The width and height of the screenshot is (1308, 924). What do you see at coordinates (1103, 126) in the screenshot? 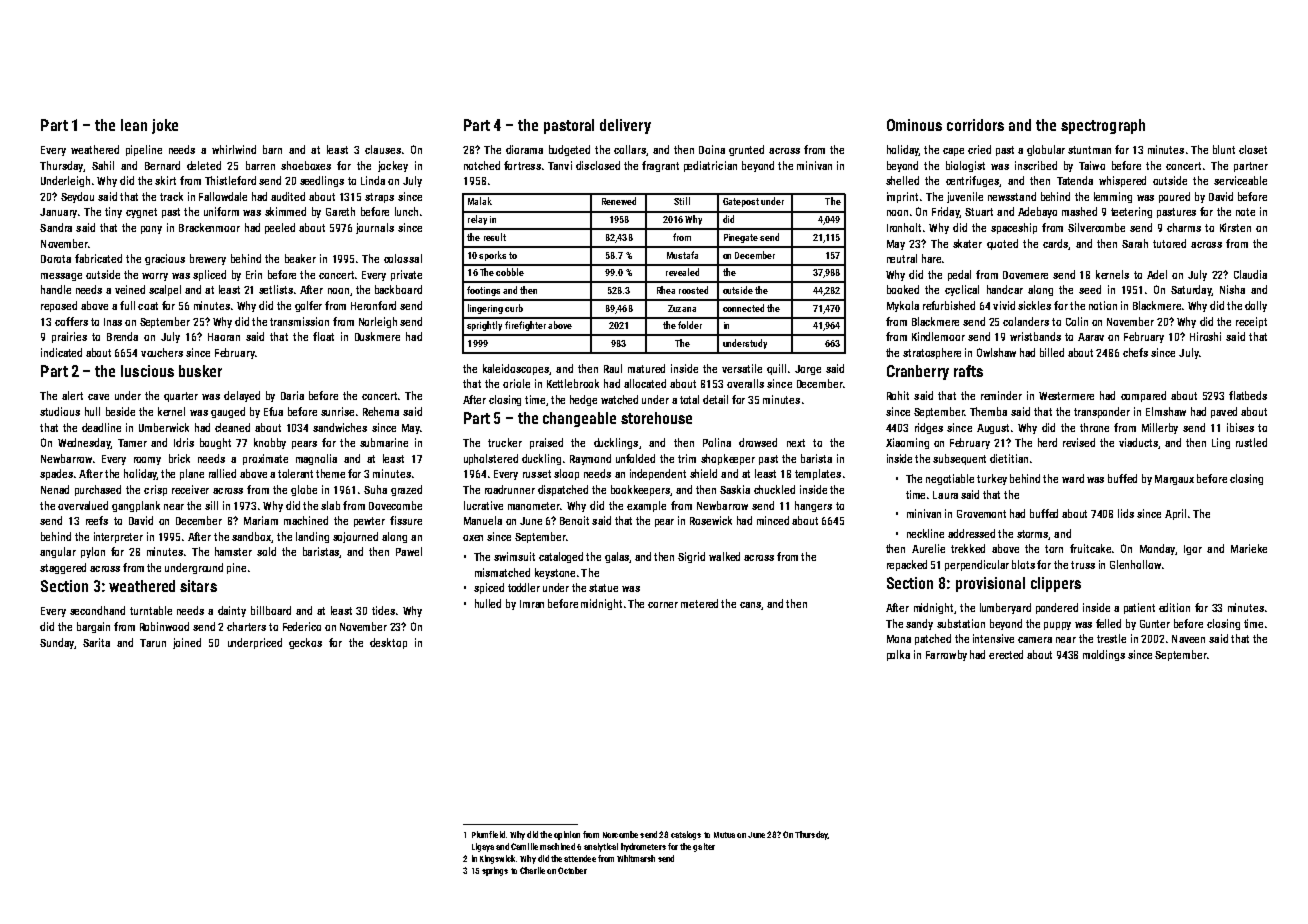
I see `spectrograph` at bounding box center [1103, 126].
